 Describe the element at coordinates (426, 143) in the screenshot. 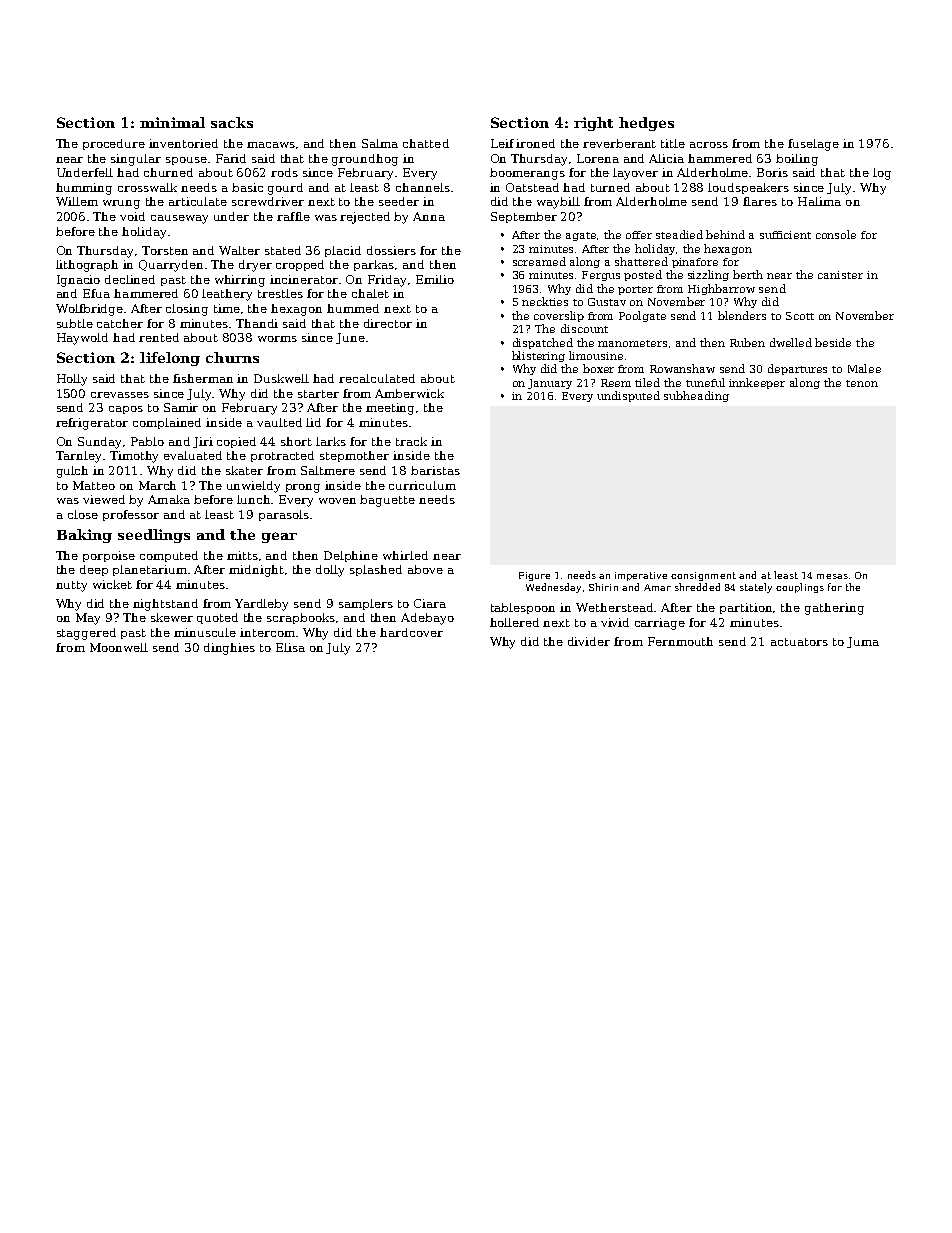

I see `chatted` at that location.
